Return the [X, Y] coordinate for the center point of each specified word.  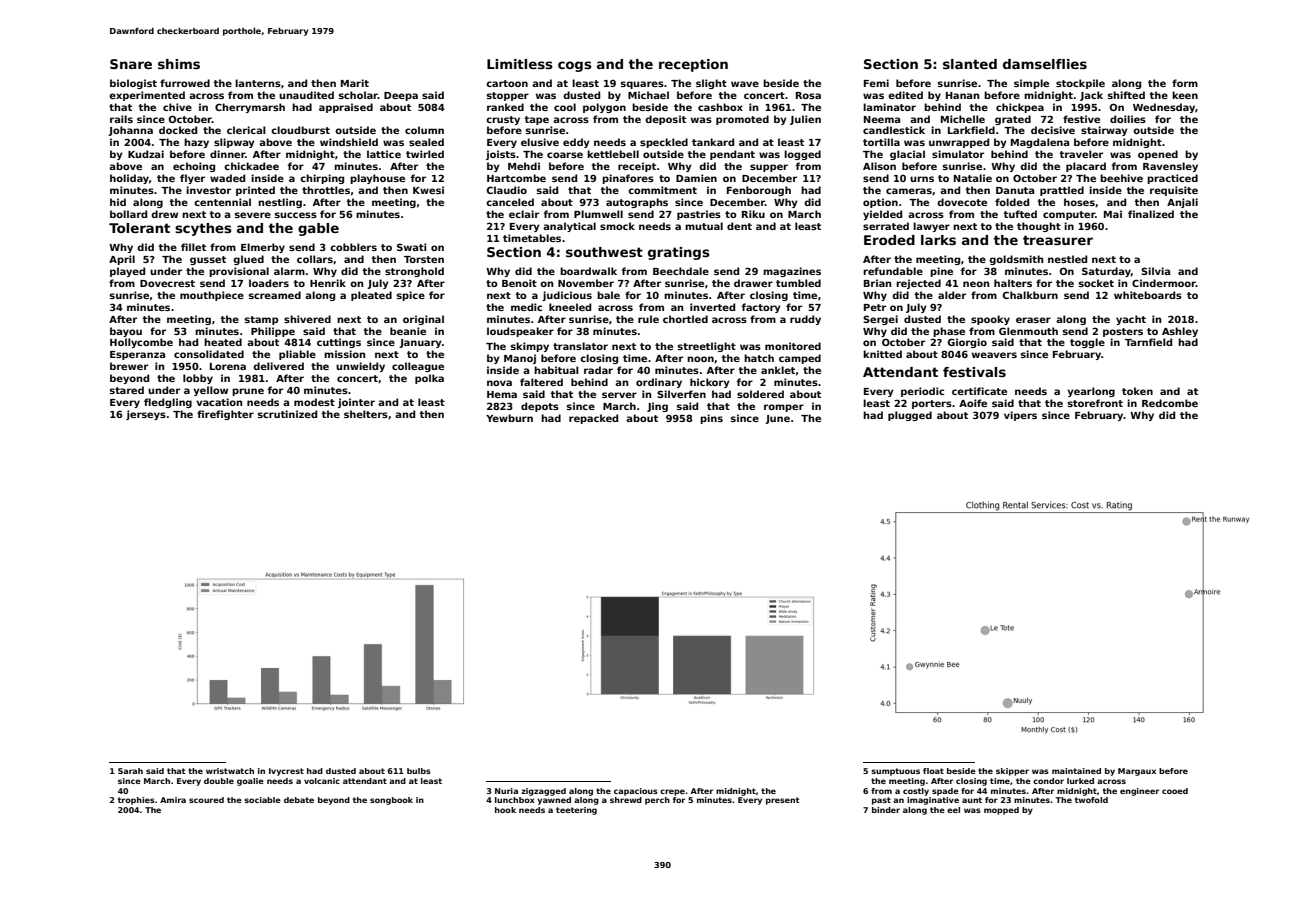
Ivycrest [286, 772]
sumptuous [895, 772]
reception [693, 65]
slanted [970, 64]
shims [179, 64]
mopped [1001, 811]
